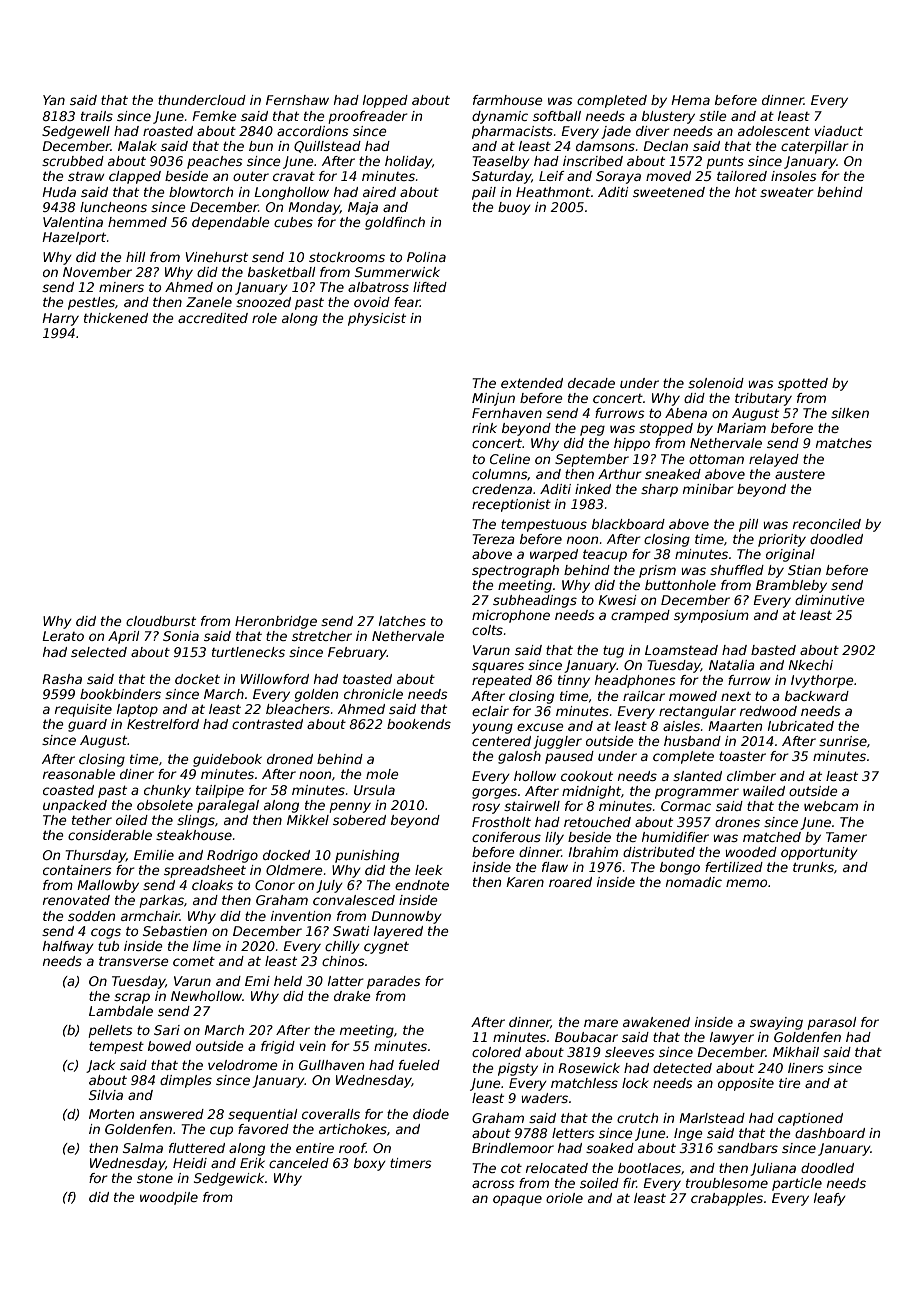  I want to click on Celine, so click(510, 459).
